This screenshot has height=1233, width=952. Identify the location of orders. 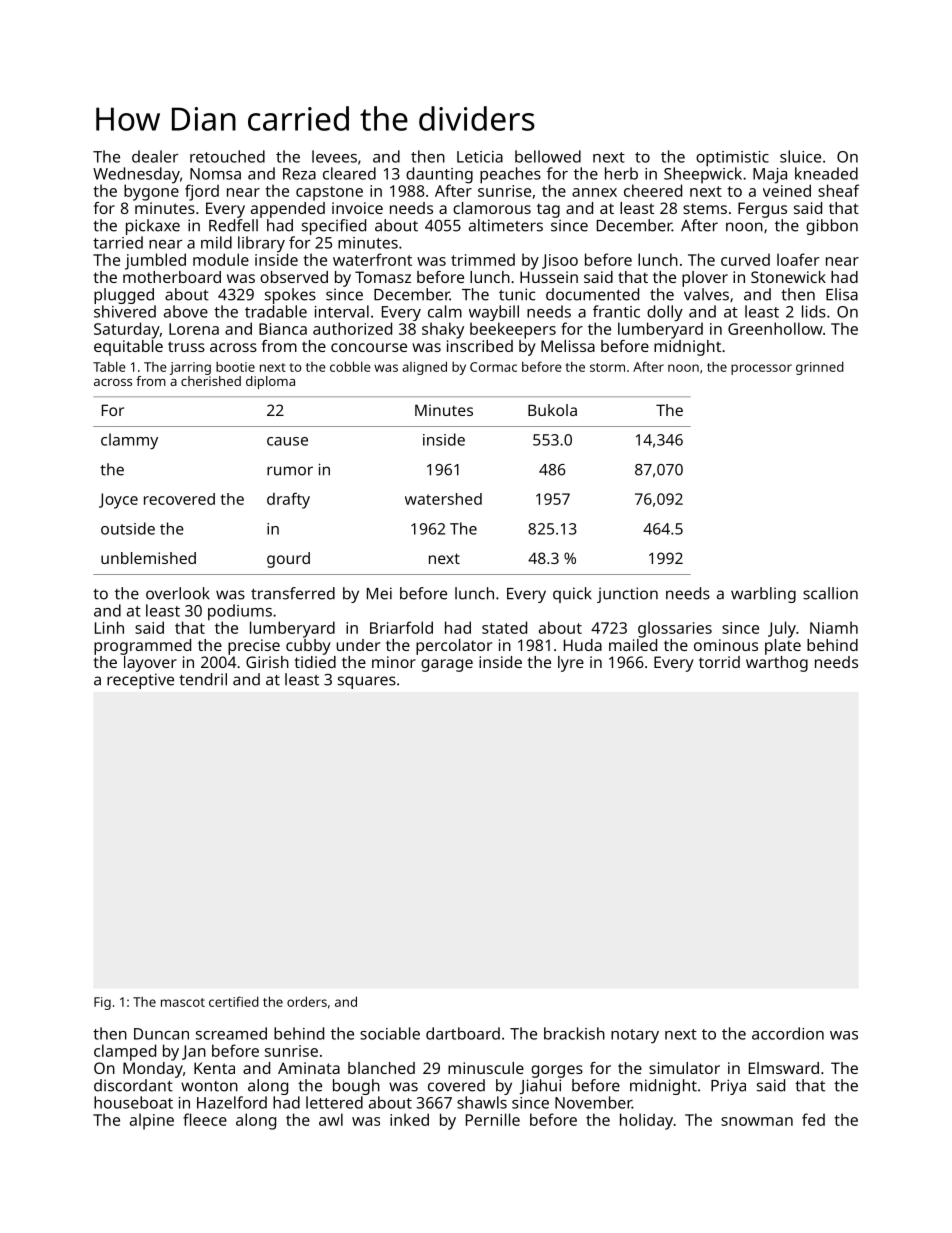
(307, 1001).
